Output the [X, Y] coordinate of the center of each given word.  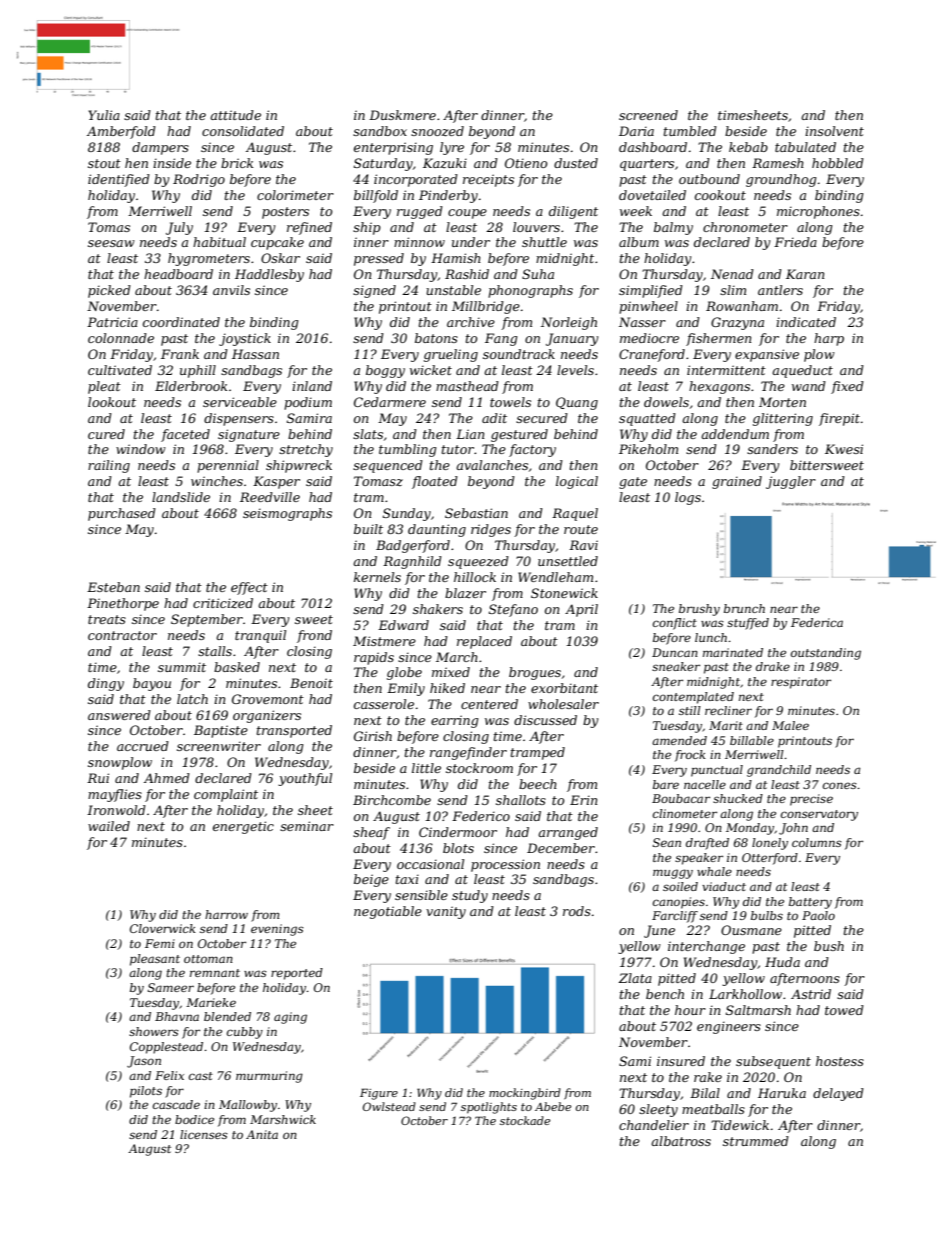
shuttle [544, 242]
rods [577, 911]
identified [119, 180]
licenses [204, 1134]
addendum [735, 434]
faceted [185, 435]
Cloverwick [163, 928]
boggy [385, 371]
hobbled [838, 163]
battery [810, 903]
